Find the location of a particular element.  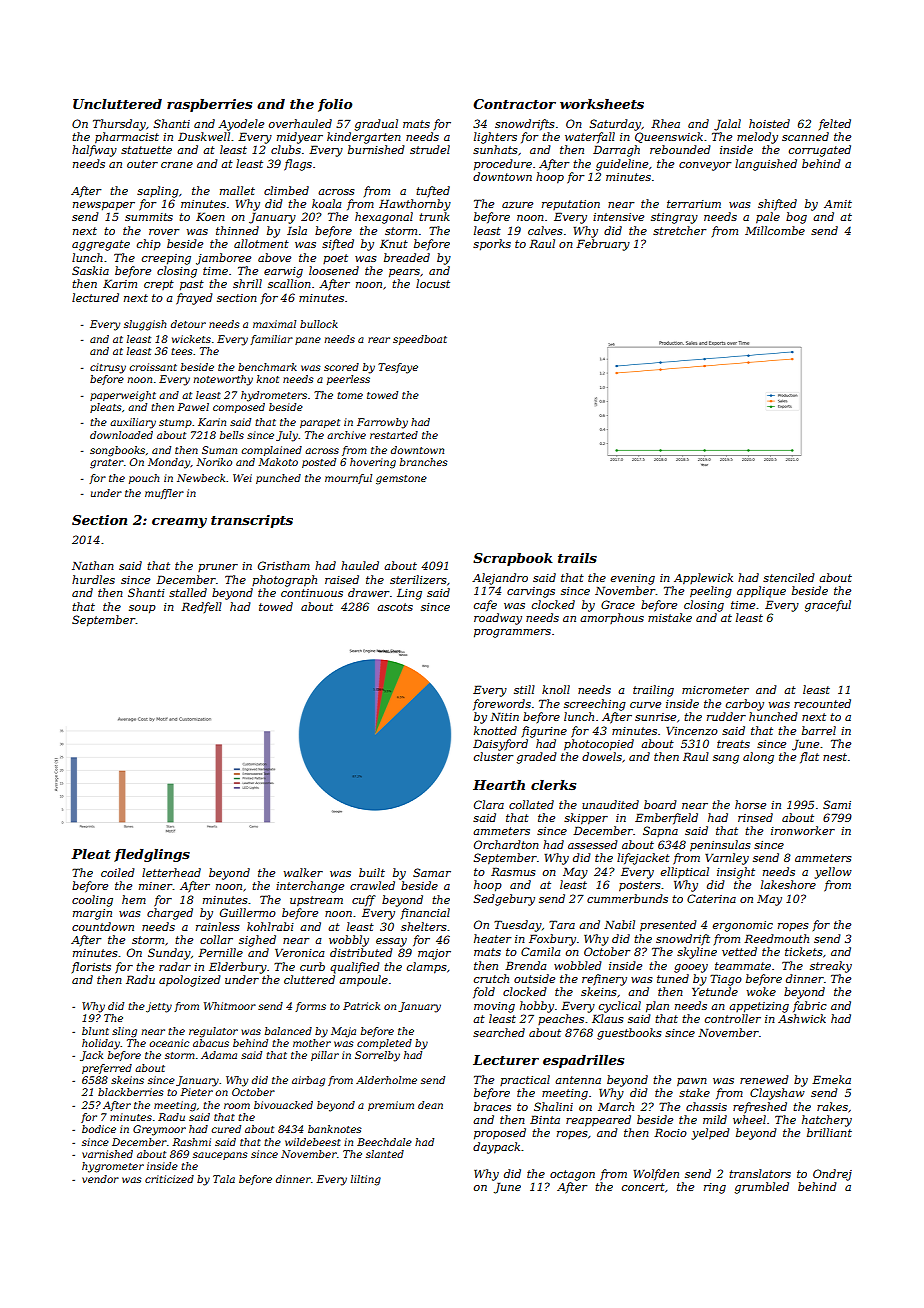

Whitmoor is located at coordinates (230, 1006).
